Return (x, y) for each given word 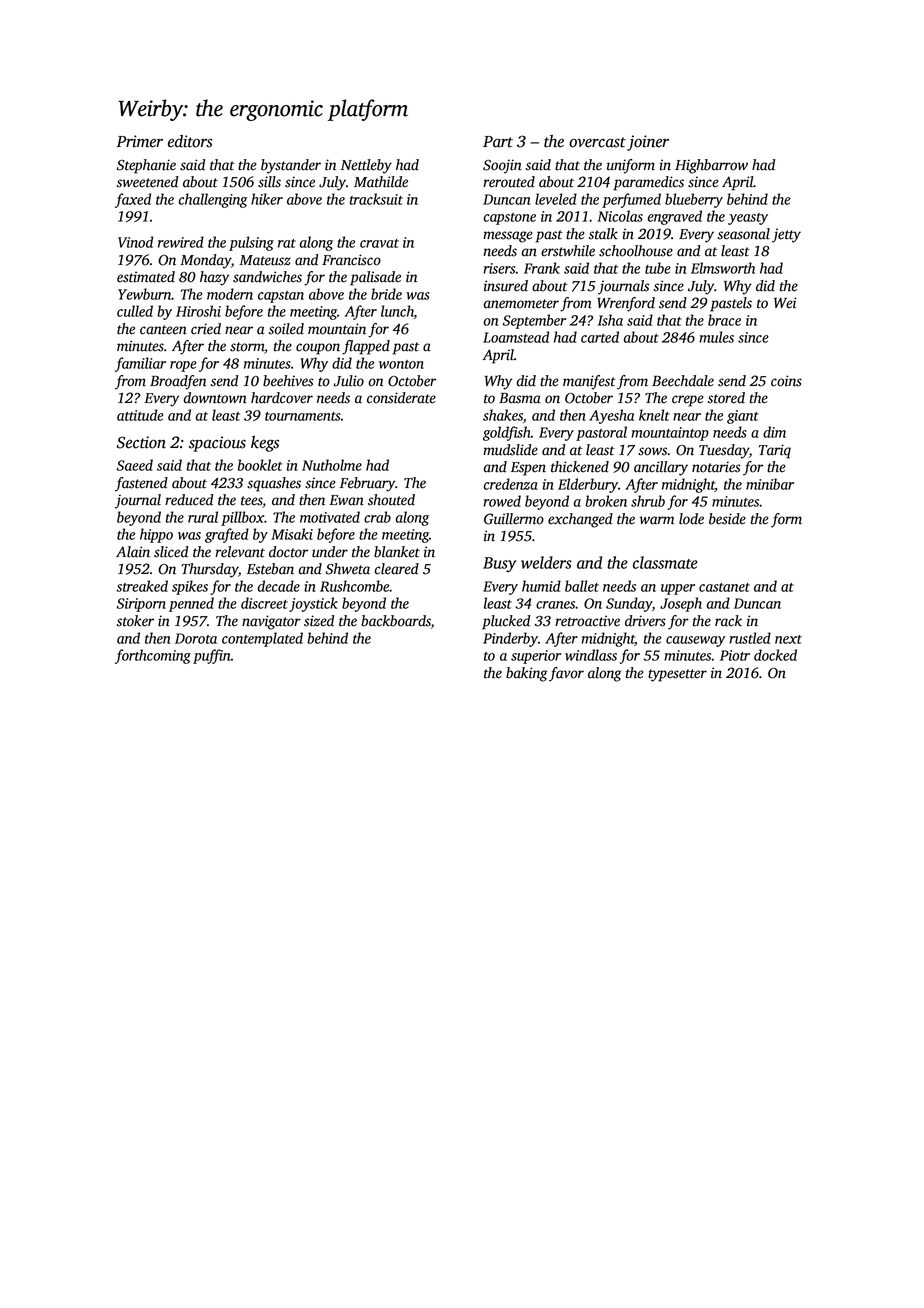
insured (506, 286)
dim (774, 432)
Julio (349, 381)
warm (657, 520)
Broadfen (178, 382)
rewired (181, 242)
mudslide (510, 450)
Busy (499, 564)
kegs (265, 444)
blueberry (694, 200)
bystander (291, 166)
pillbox (242, 518)
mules (716, 337)
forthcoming (153, 656)
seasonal (744, 234)
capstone (510, 219)
